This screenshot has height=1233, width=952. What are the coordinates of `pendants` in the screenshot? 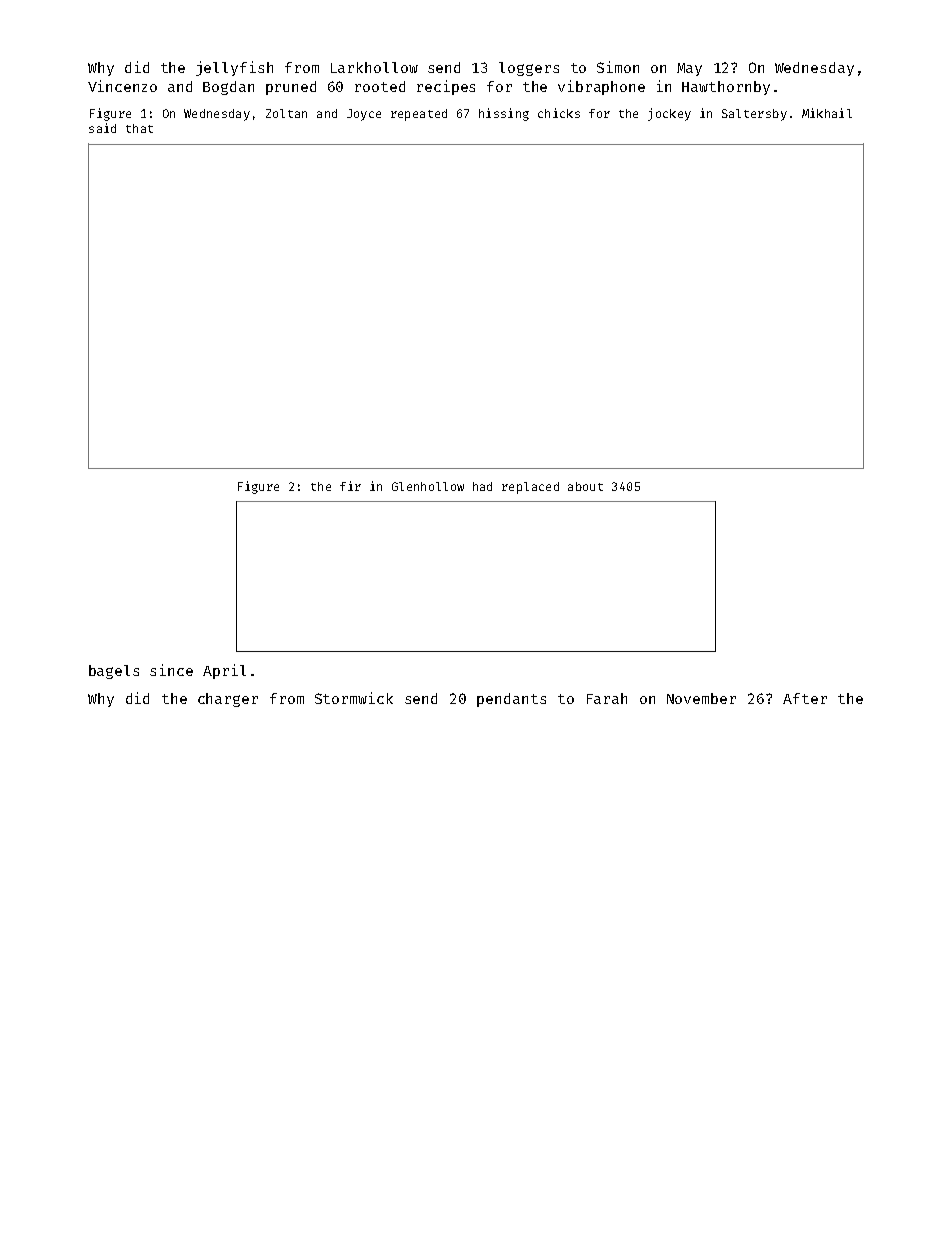 It's located at (511, 700).
